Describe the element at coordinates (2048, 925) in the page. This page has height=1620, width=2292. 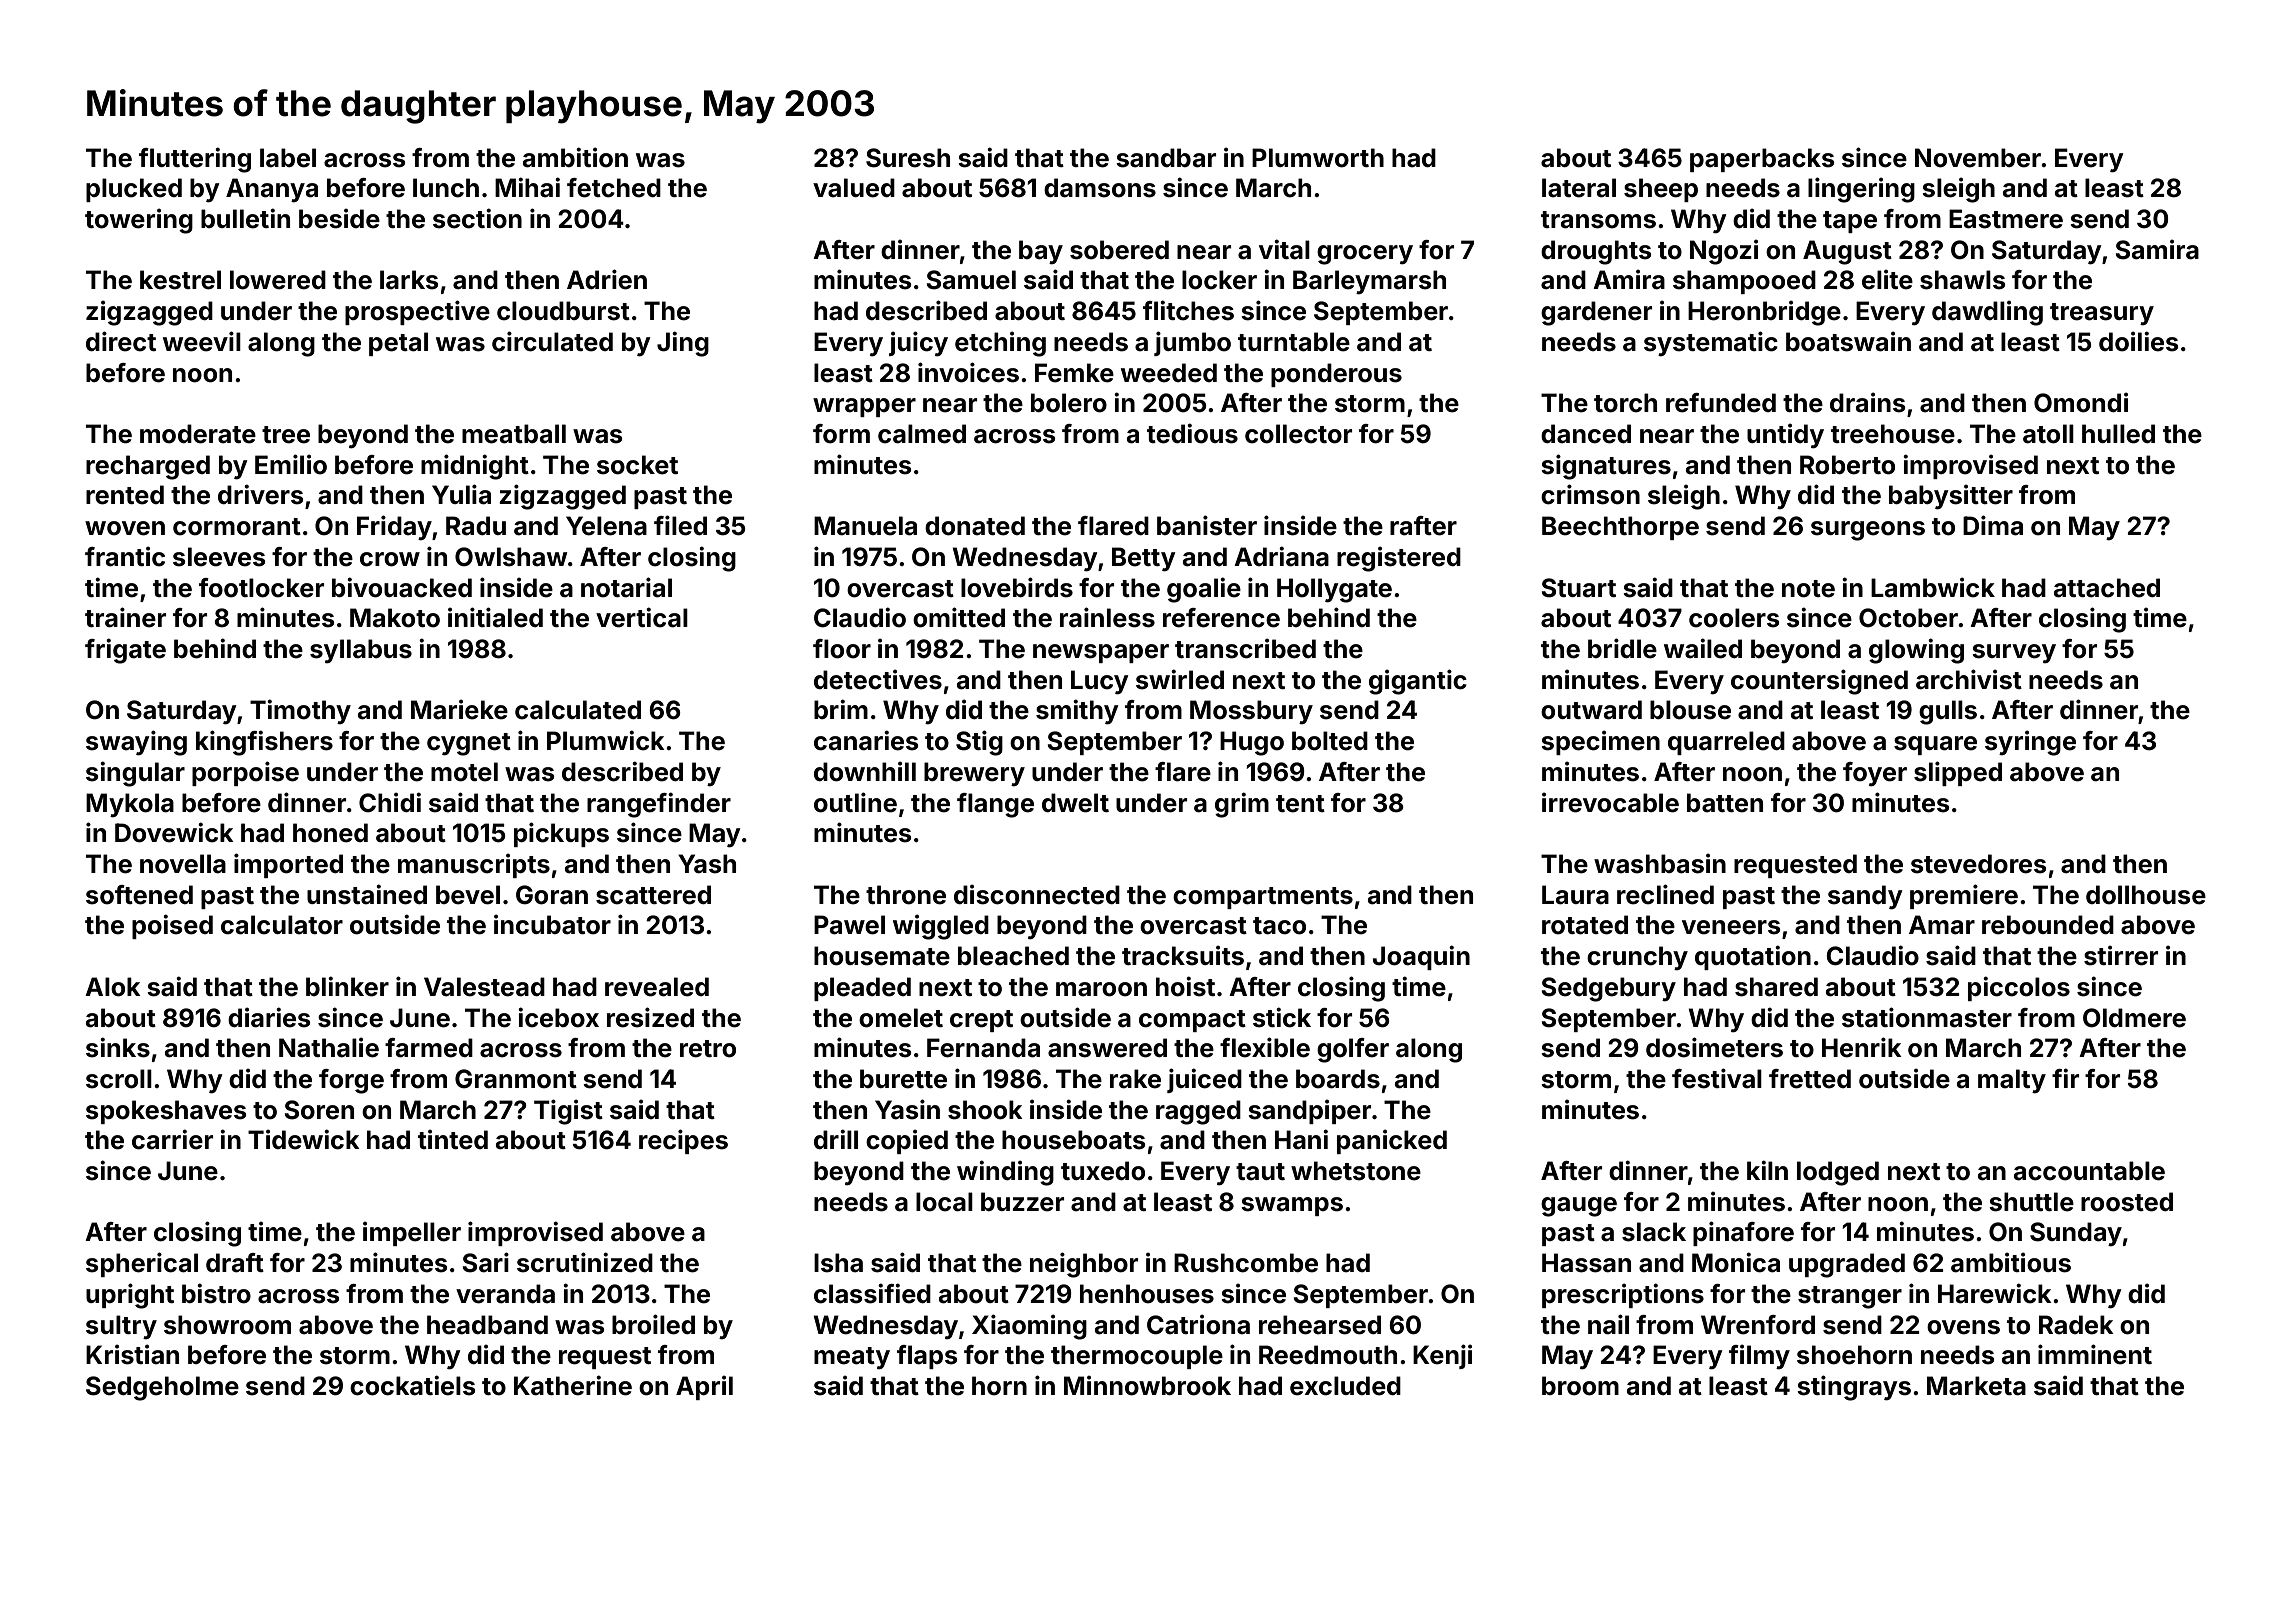
I see `rebounded` at that location.
